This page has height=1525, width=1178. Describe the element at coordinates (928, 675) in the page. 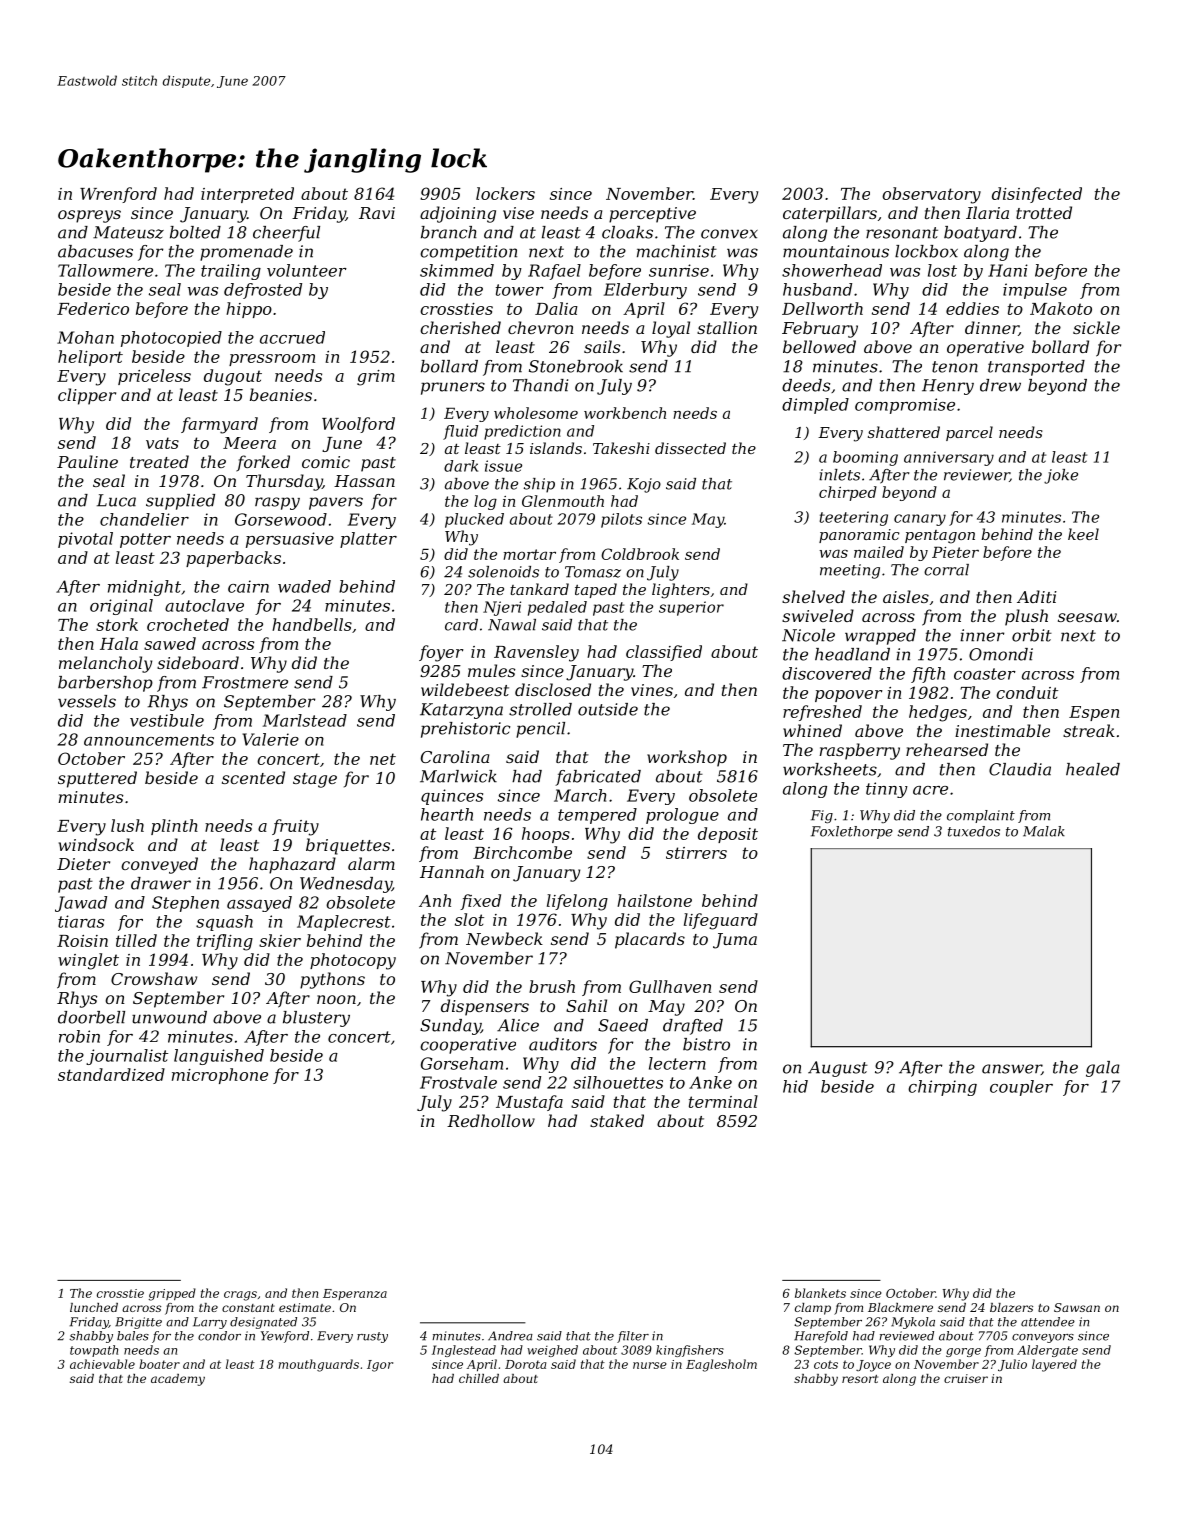

I see `fifth` at that location.
